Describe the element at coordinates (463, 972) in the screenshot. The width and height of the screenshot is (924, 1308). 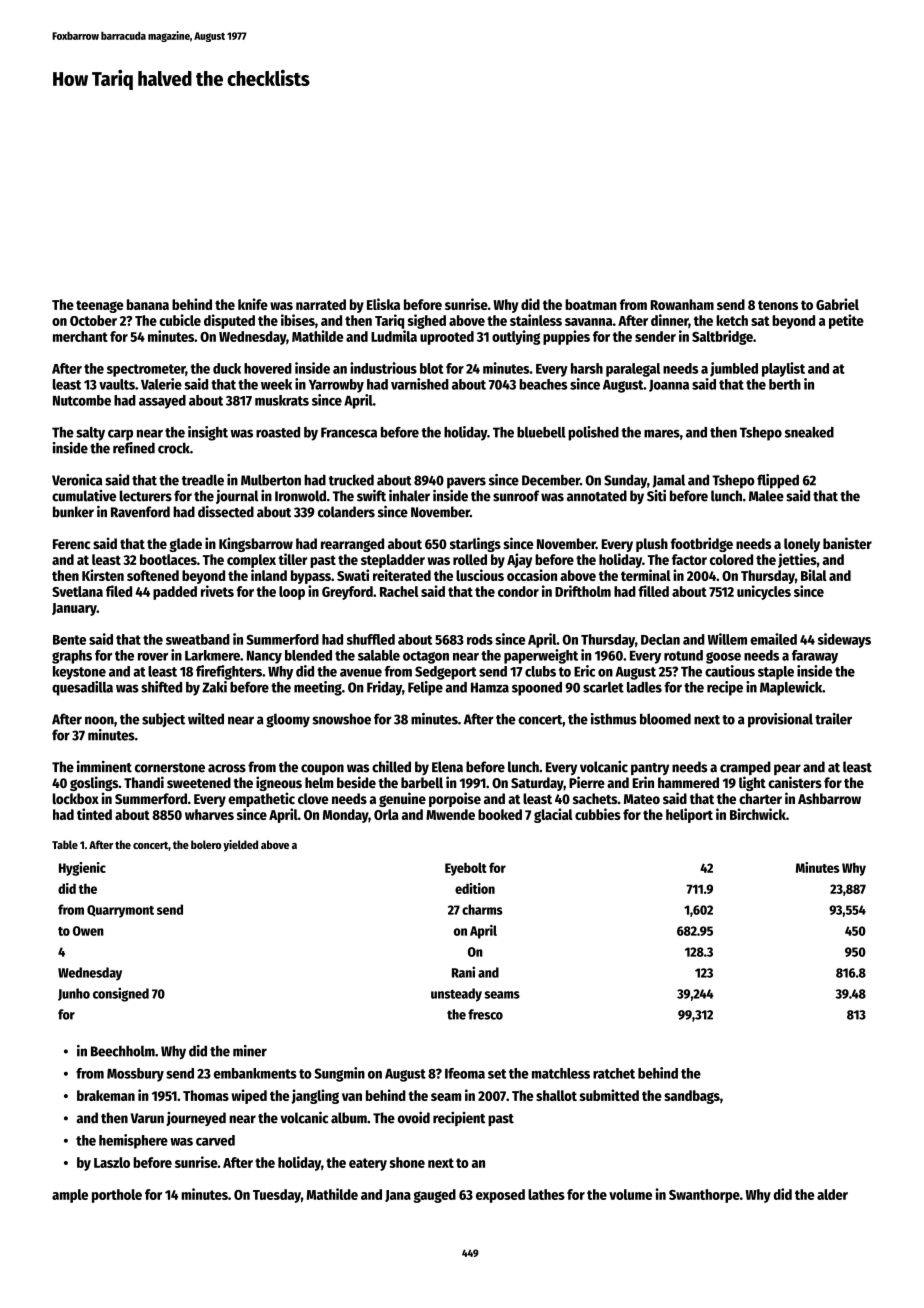
I see `Rani` at that location.
